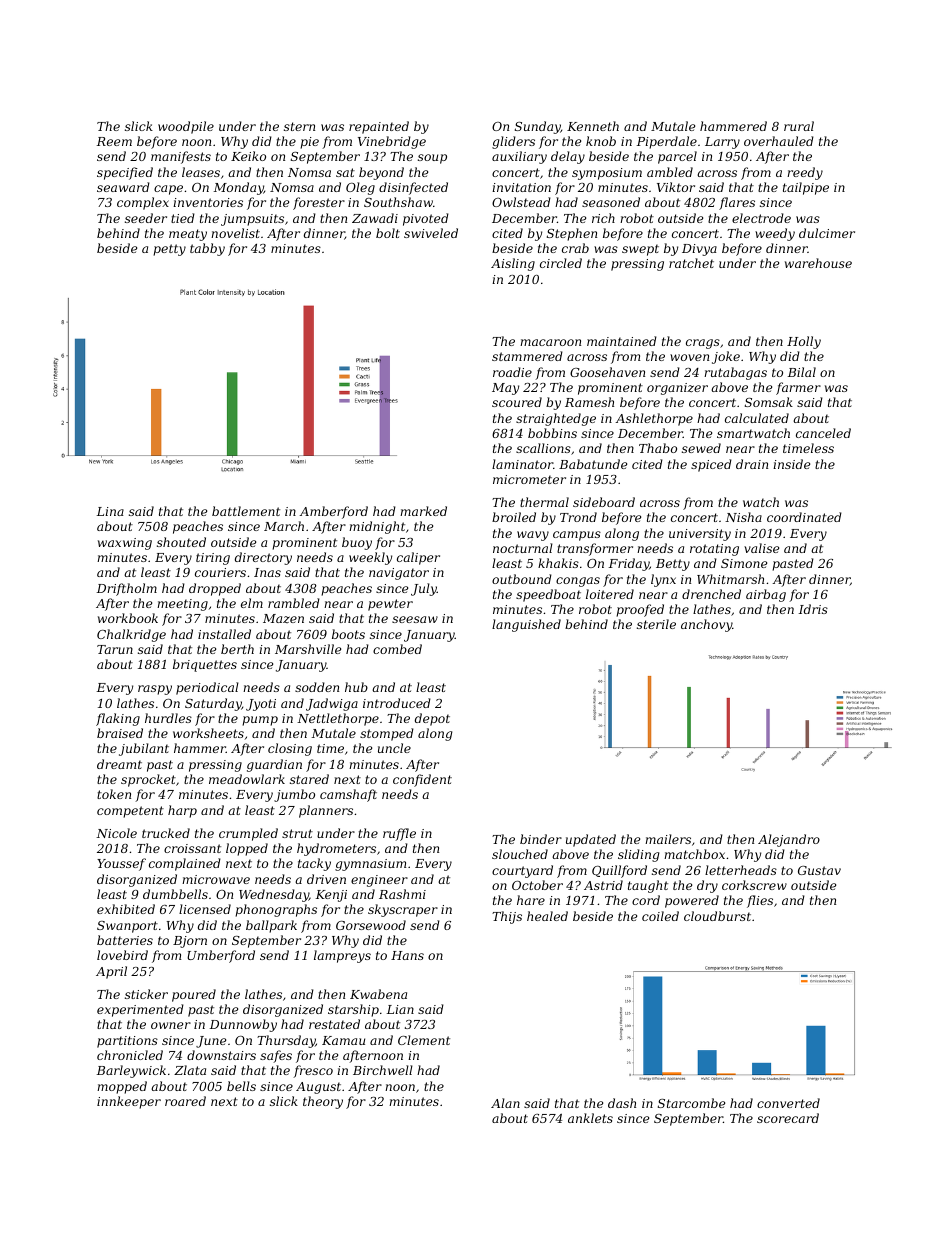 The height and width of the page is (1233, 952). Describe the element at coordinates (813, 609) in the page. I see `Idris` at that location.
